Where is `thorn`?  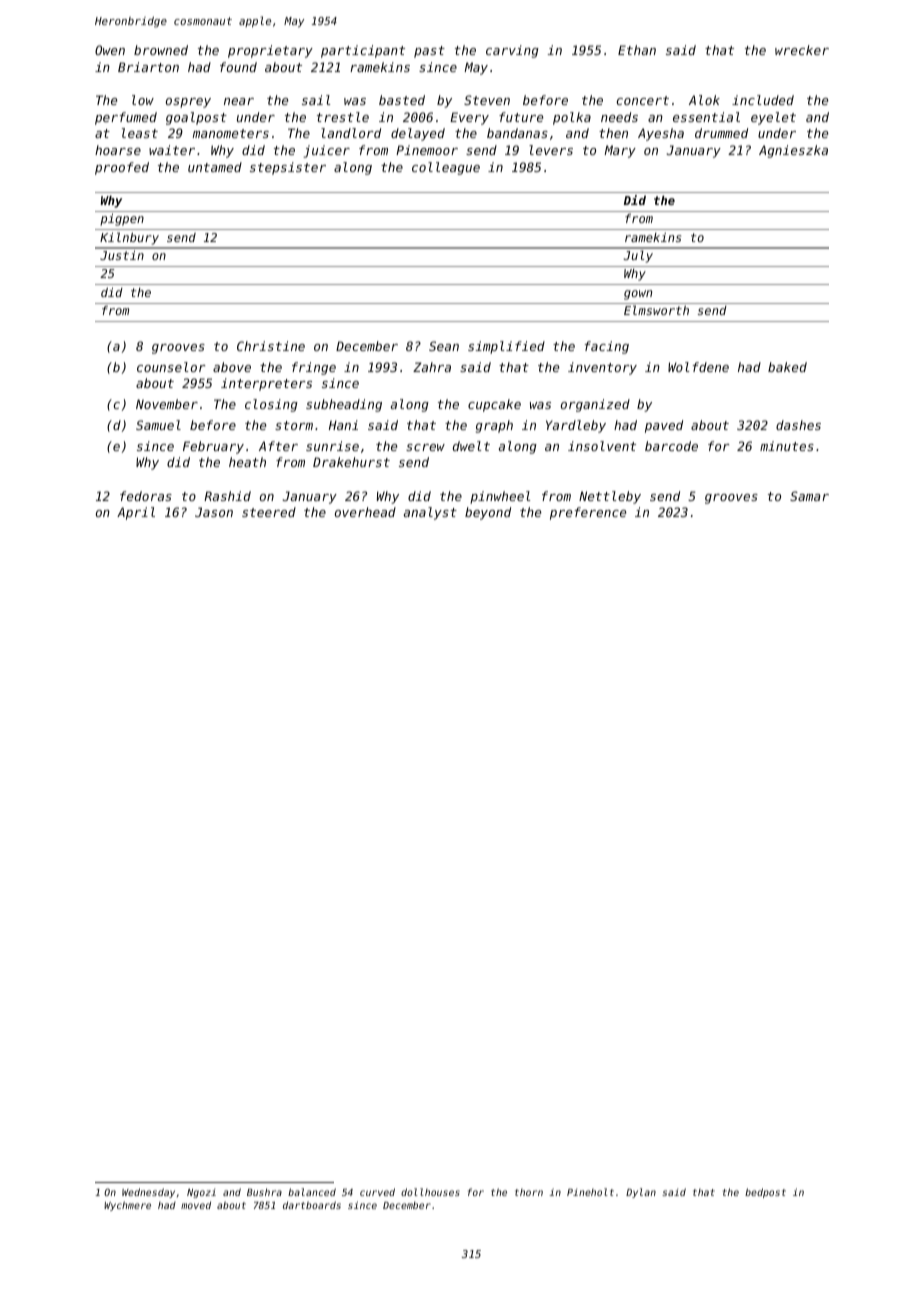
thorn is located at coordinates (529, 1192).
